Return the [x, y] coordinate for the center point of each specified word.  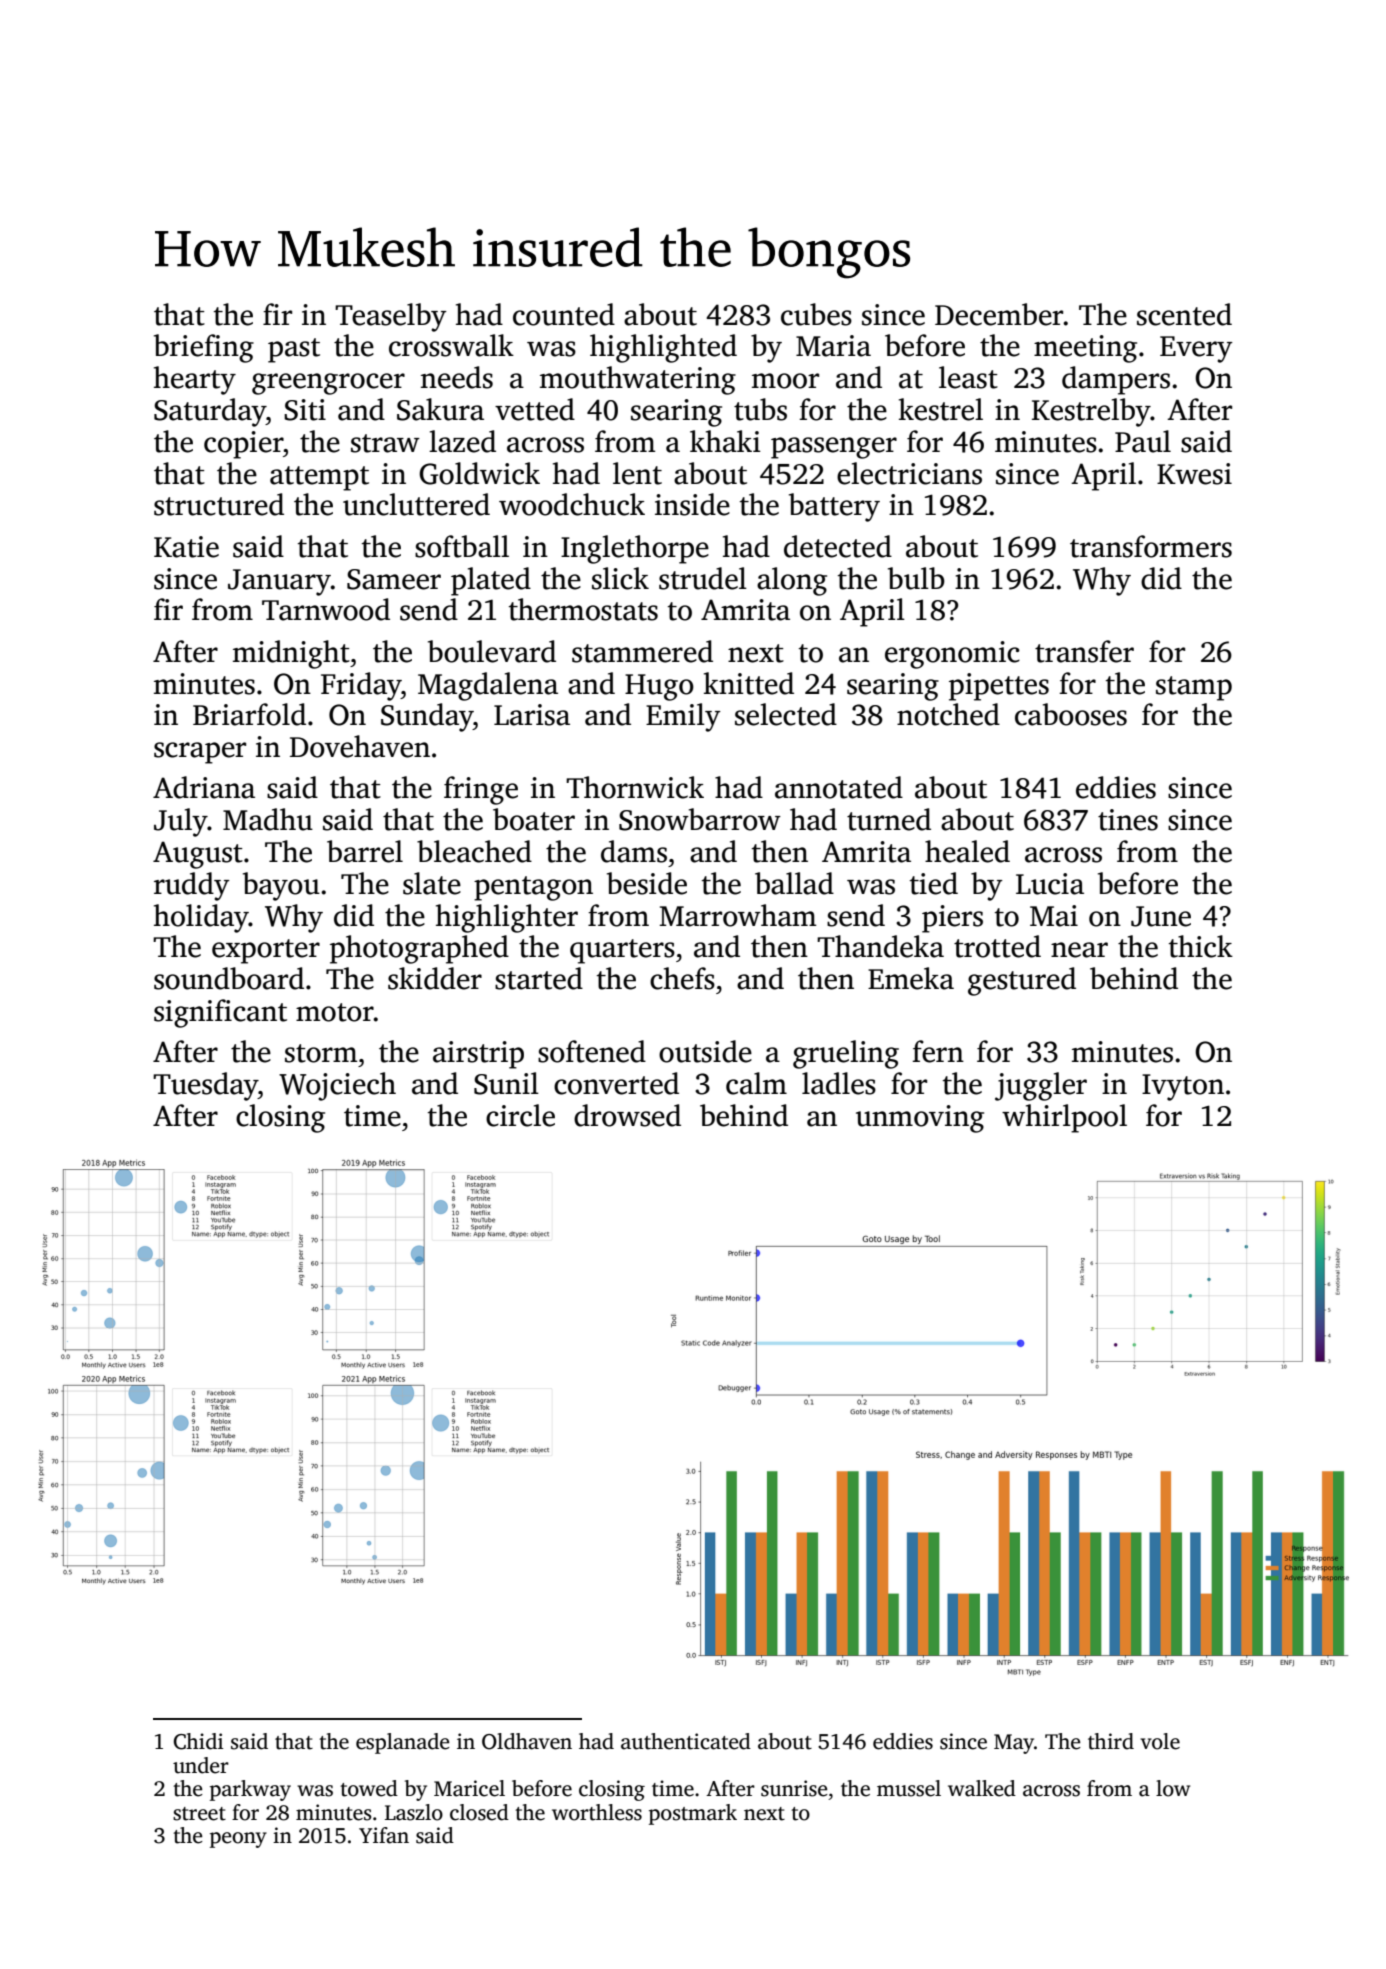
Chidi [198, 1741]
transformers [1151, 546]
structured [219, 504]
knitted [749, 683]
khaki [725, 441]
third [1111, 1741]
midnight [291, 654]
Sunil [506, 1083]
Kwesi [1194, 474]
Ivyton [1183, 1087]
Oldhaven [527, 1741]
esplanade [403, 1743]
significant [220, 1013]
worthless [597, 1812]
